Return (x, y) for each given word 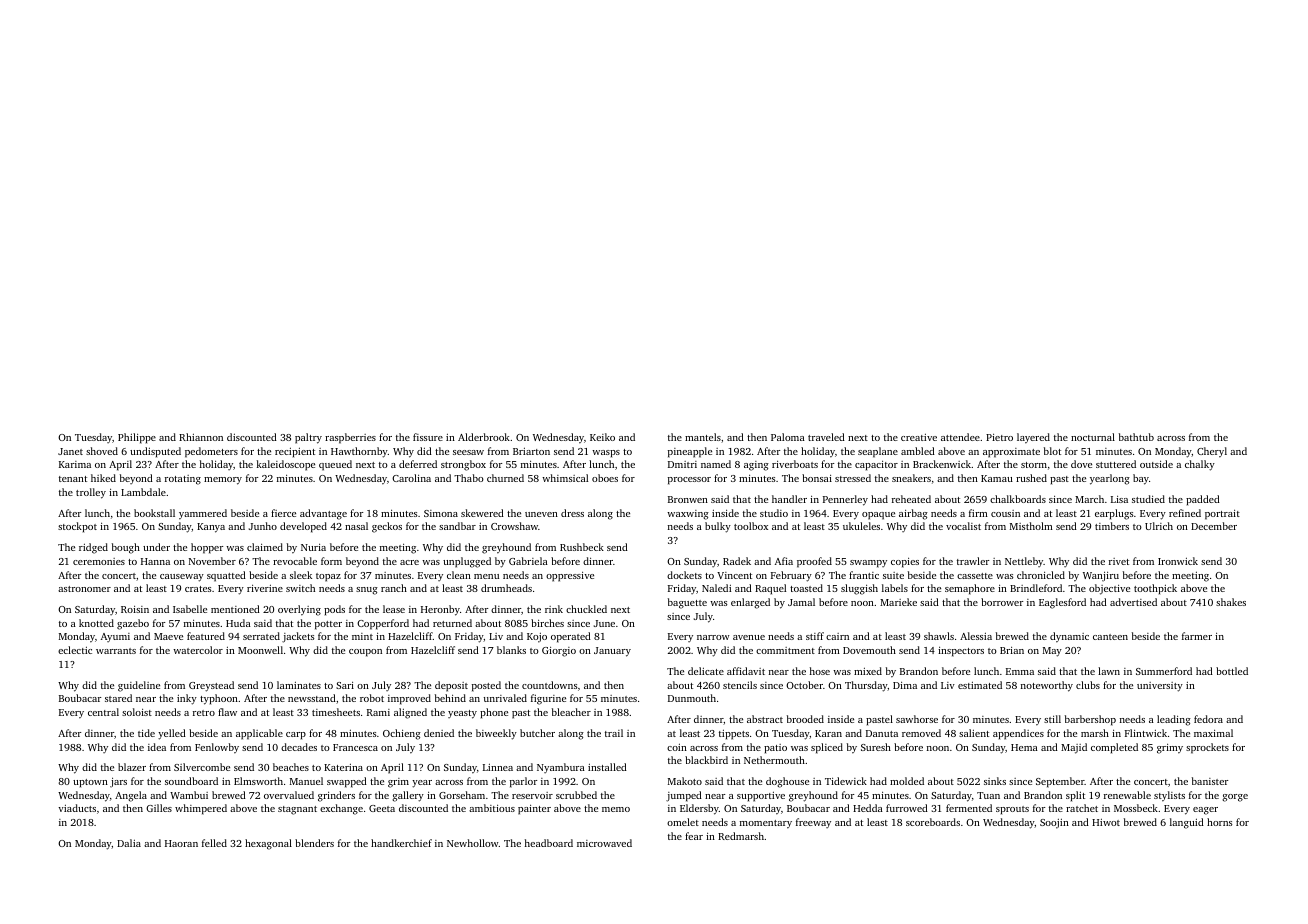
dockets (684, 575)
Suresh (876, 747)
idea (157, 747)
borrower (1002, 602)
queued (335, 465)
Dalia (129, 843)
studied (1148, 499)
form (331, 561)
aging (756, 466)
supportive (761, 797)
